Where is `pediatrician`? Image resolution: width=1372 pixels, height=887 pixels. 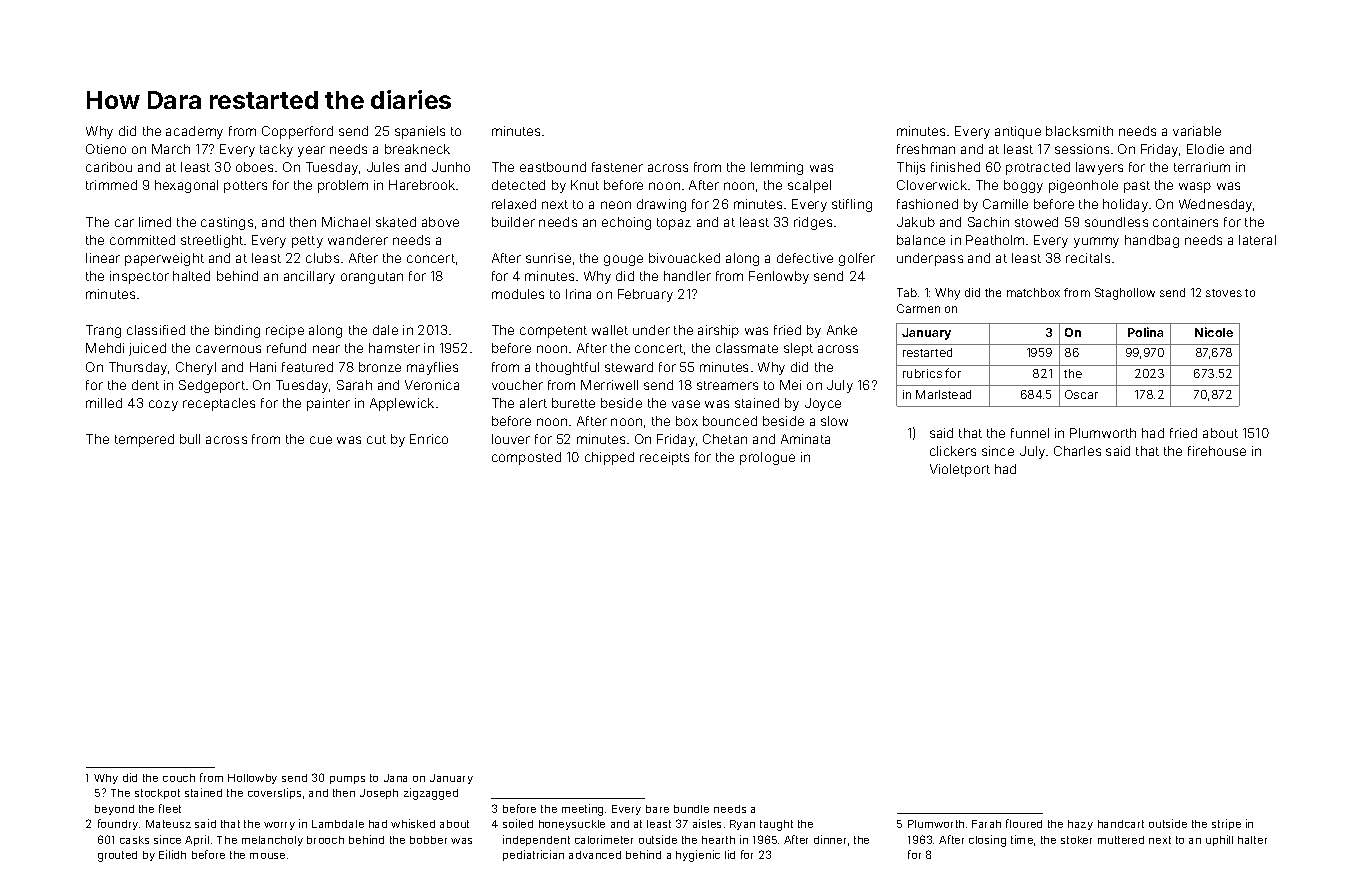 pediatrician is located at coordinates (533, 855).
